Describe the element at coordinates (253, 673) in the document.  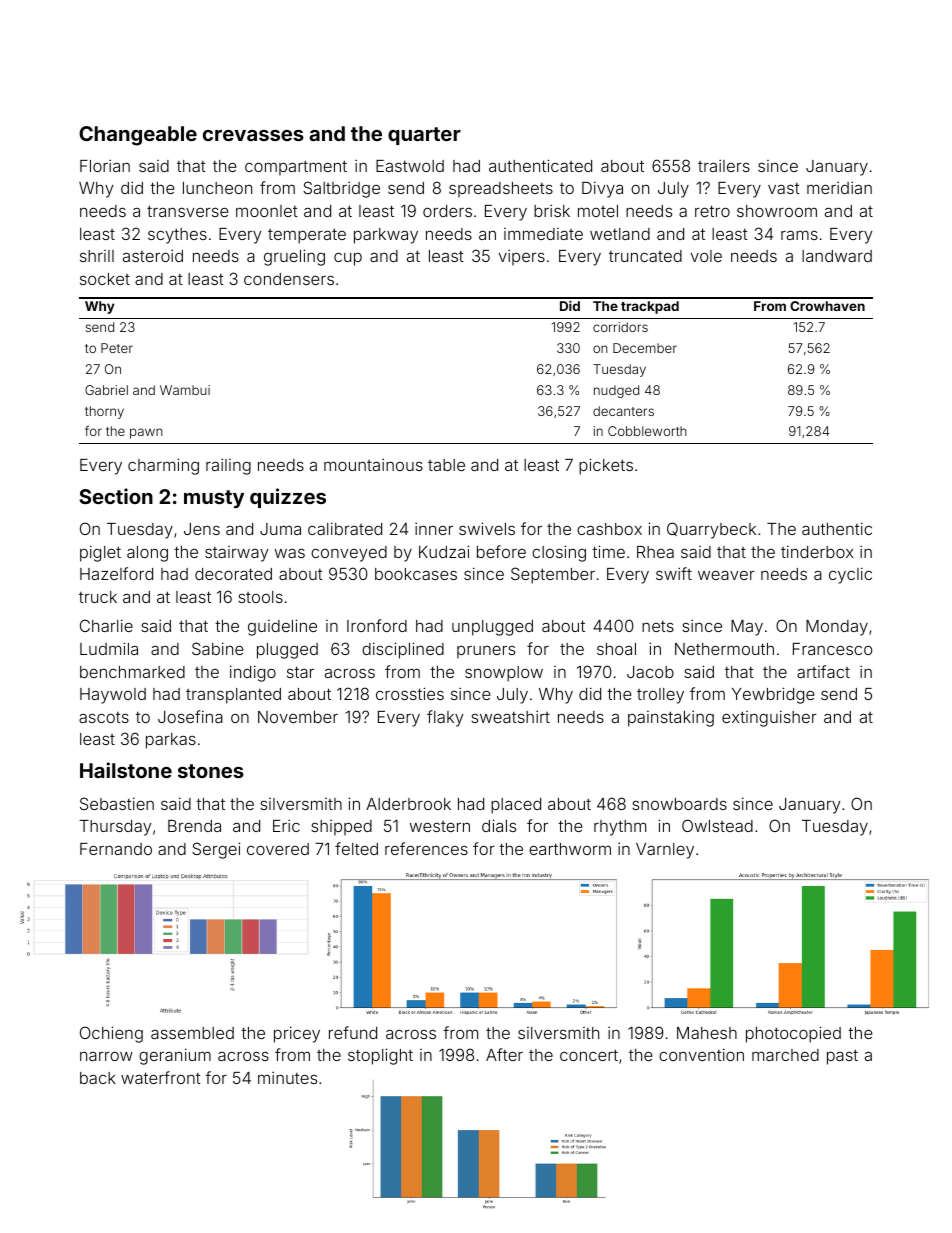
I see `indigo` at that location.
